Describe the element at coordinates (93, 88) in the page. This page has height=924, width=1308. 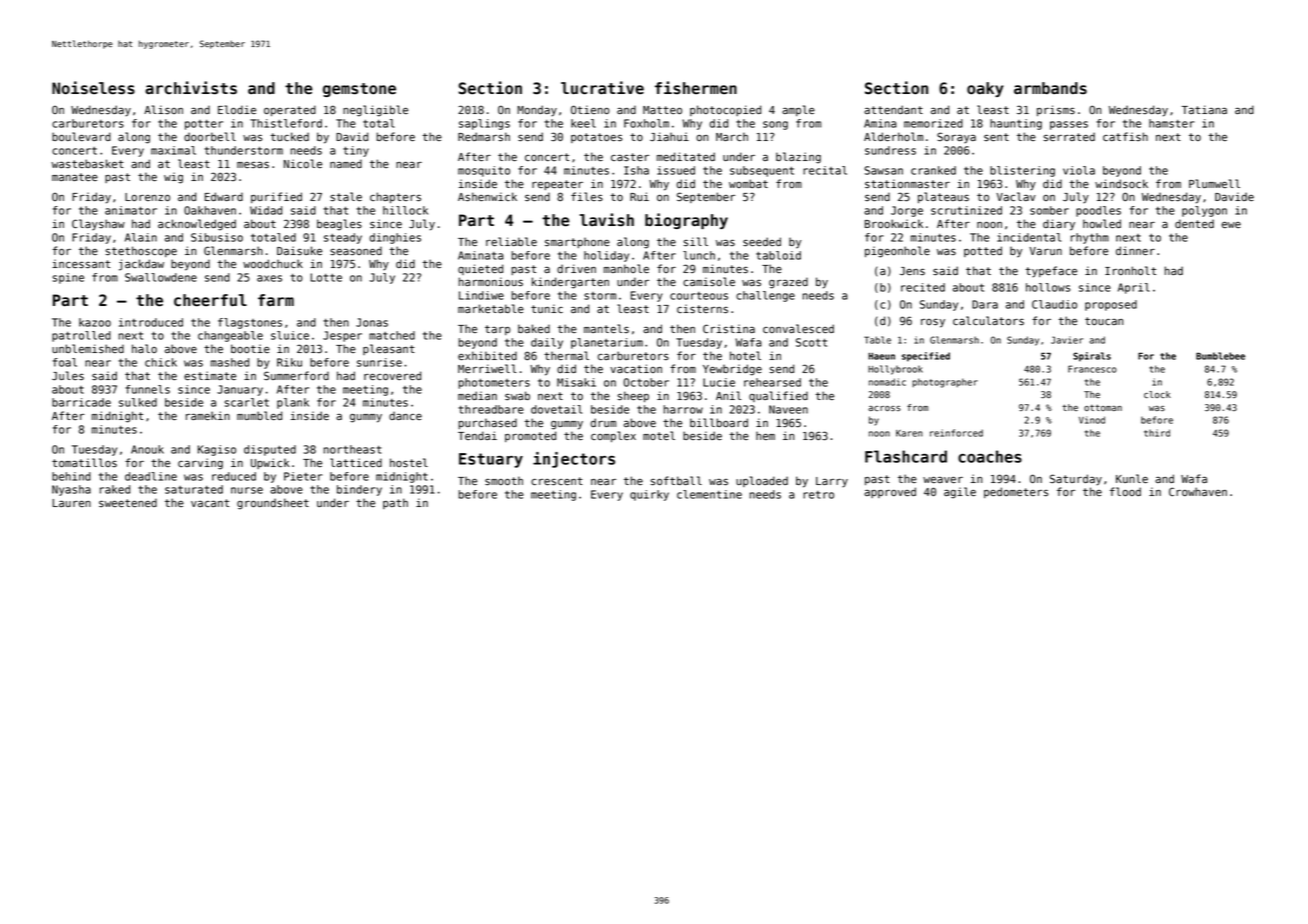
I see `Noiseless` at that location.
